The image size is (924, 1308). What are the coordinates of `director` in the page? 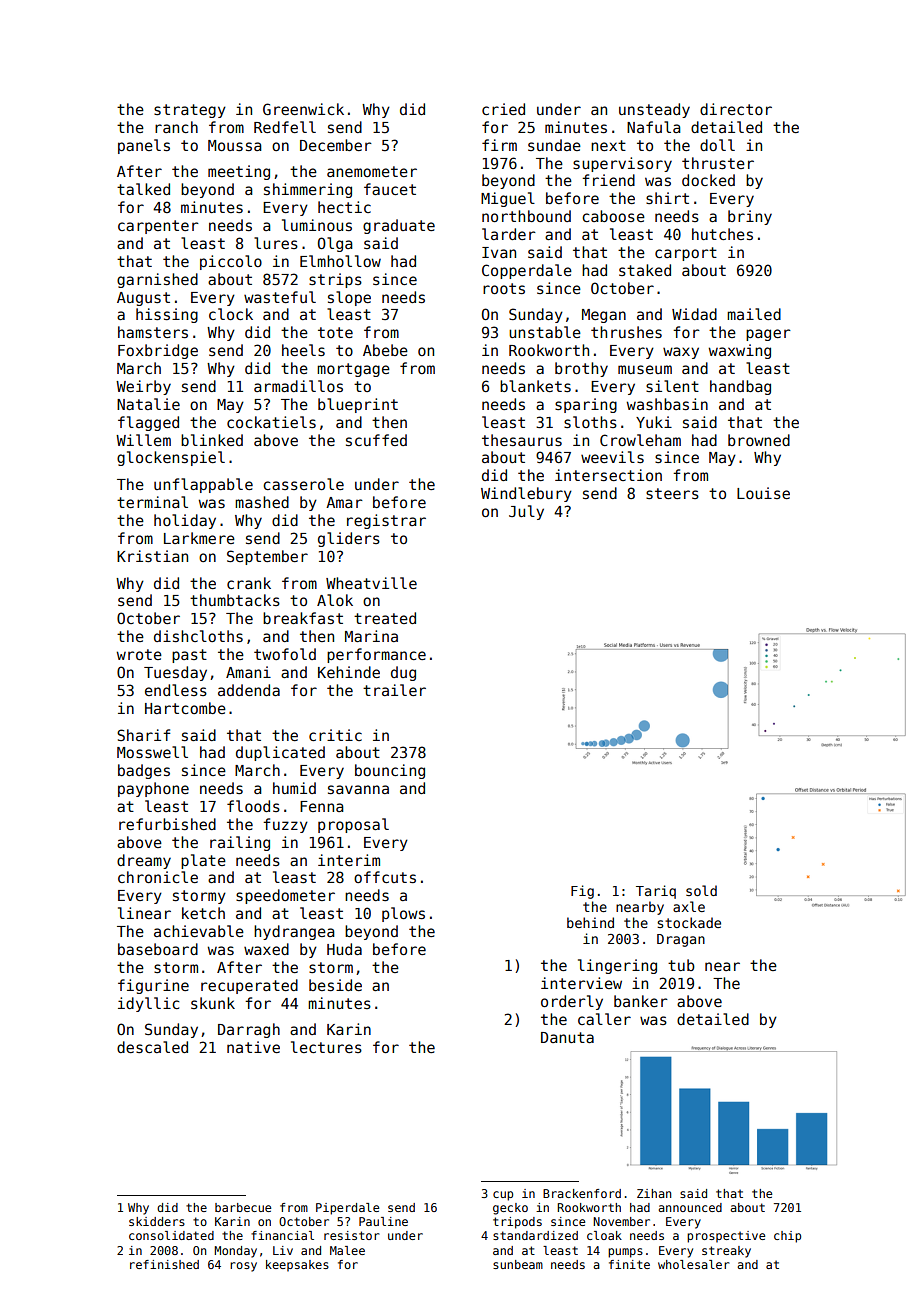 It's located at (736, 109).
